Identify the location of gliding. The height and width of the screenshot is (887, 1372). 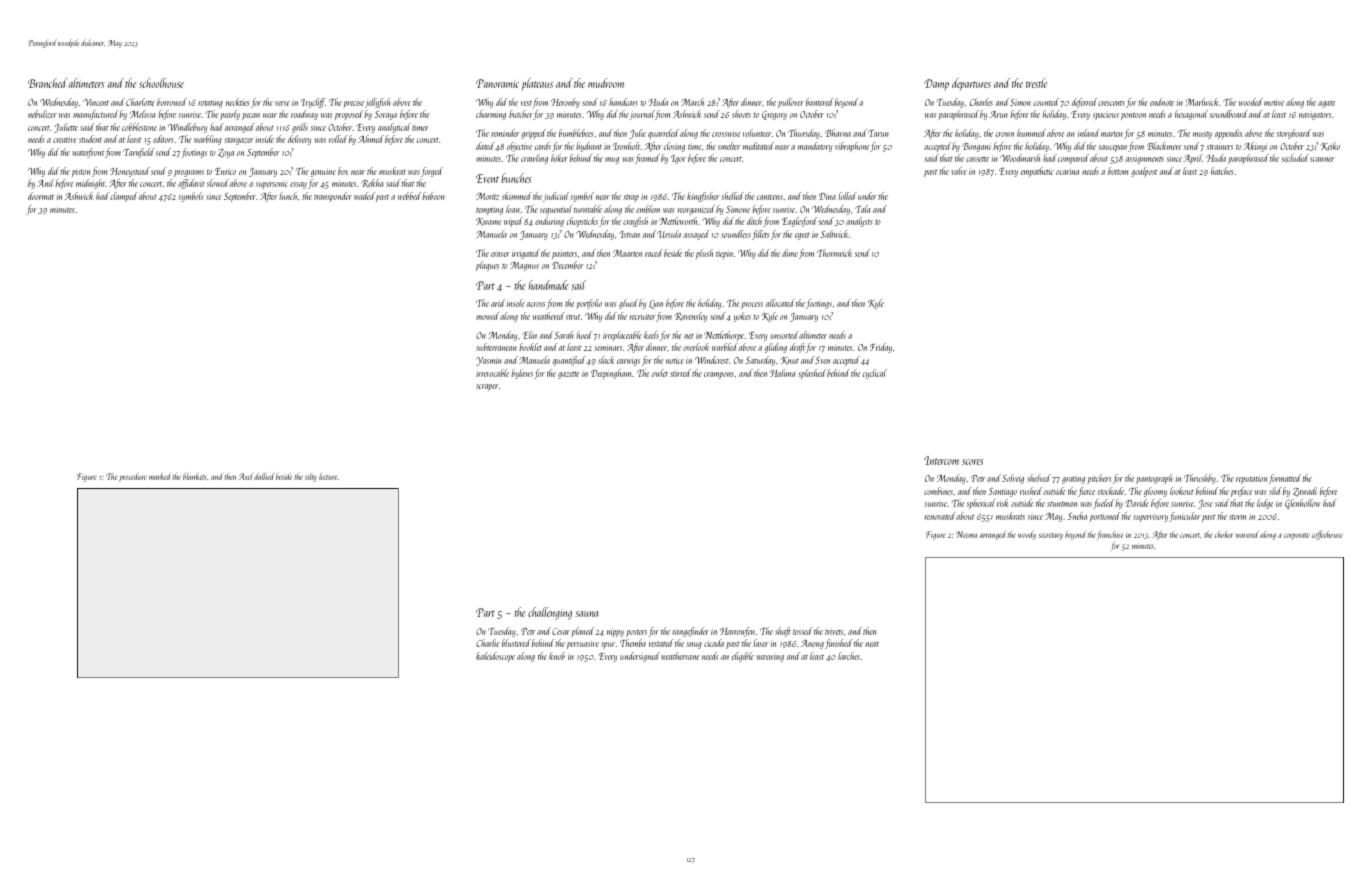
(776, 348).
